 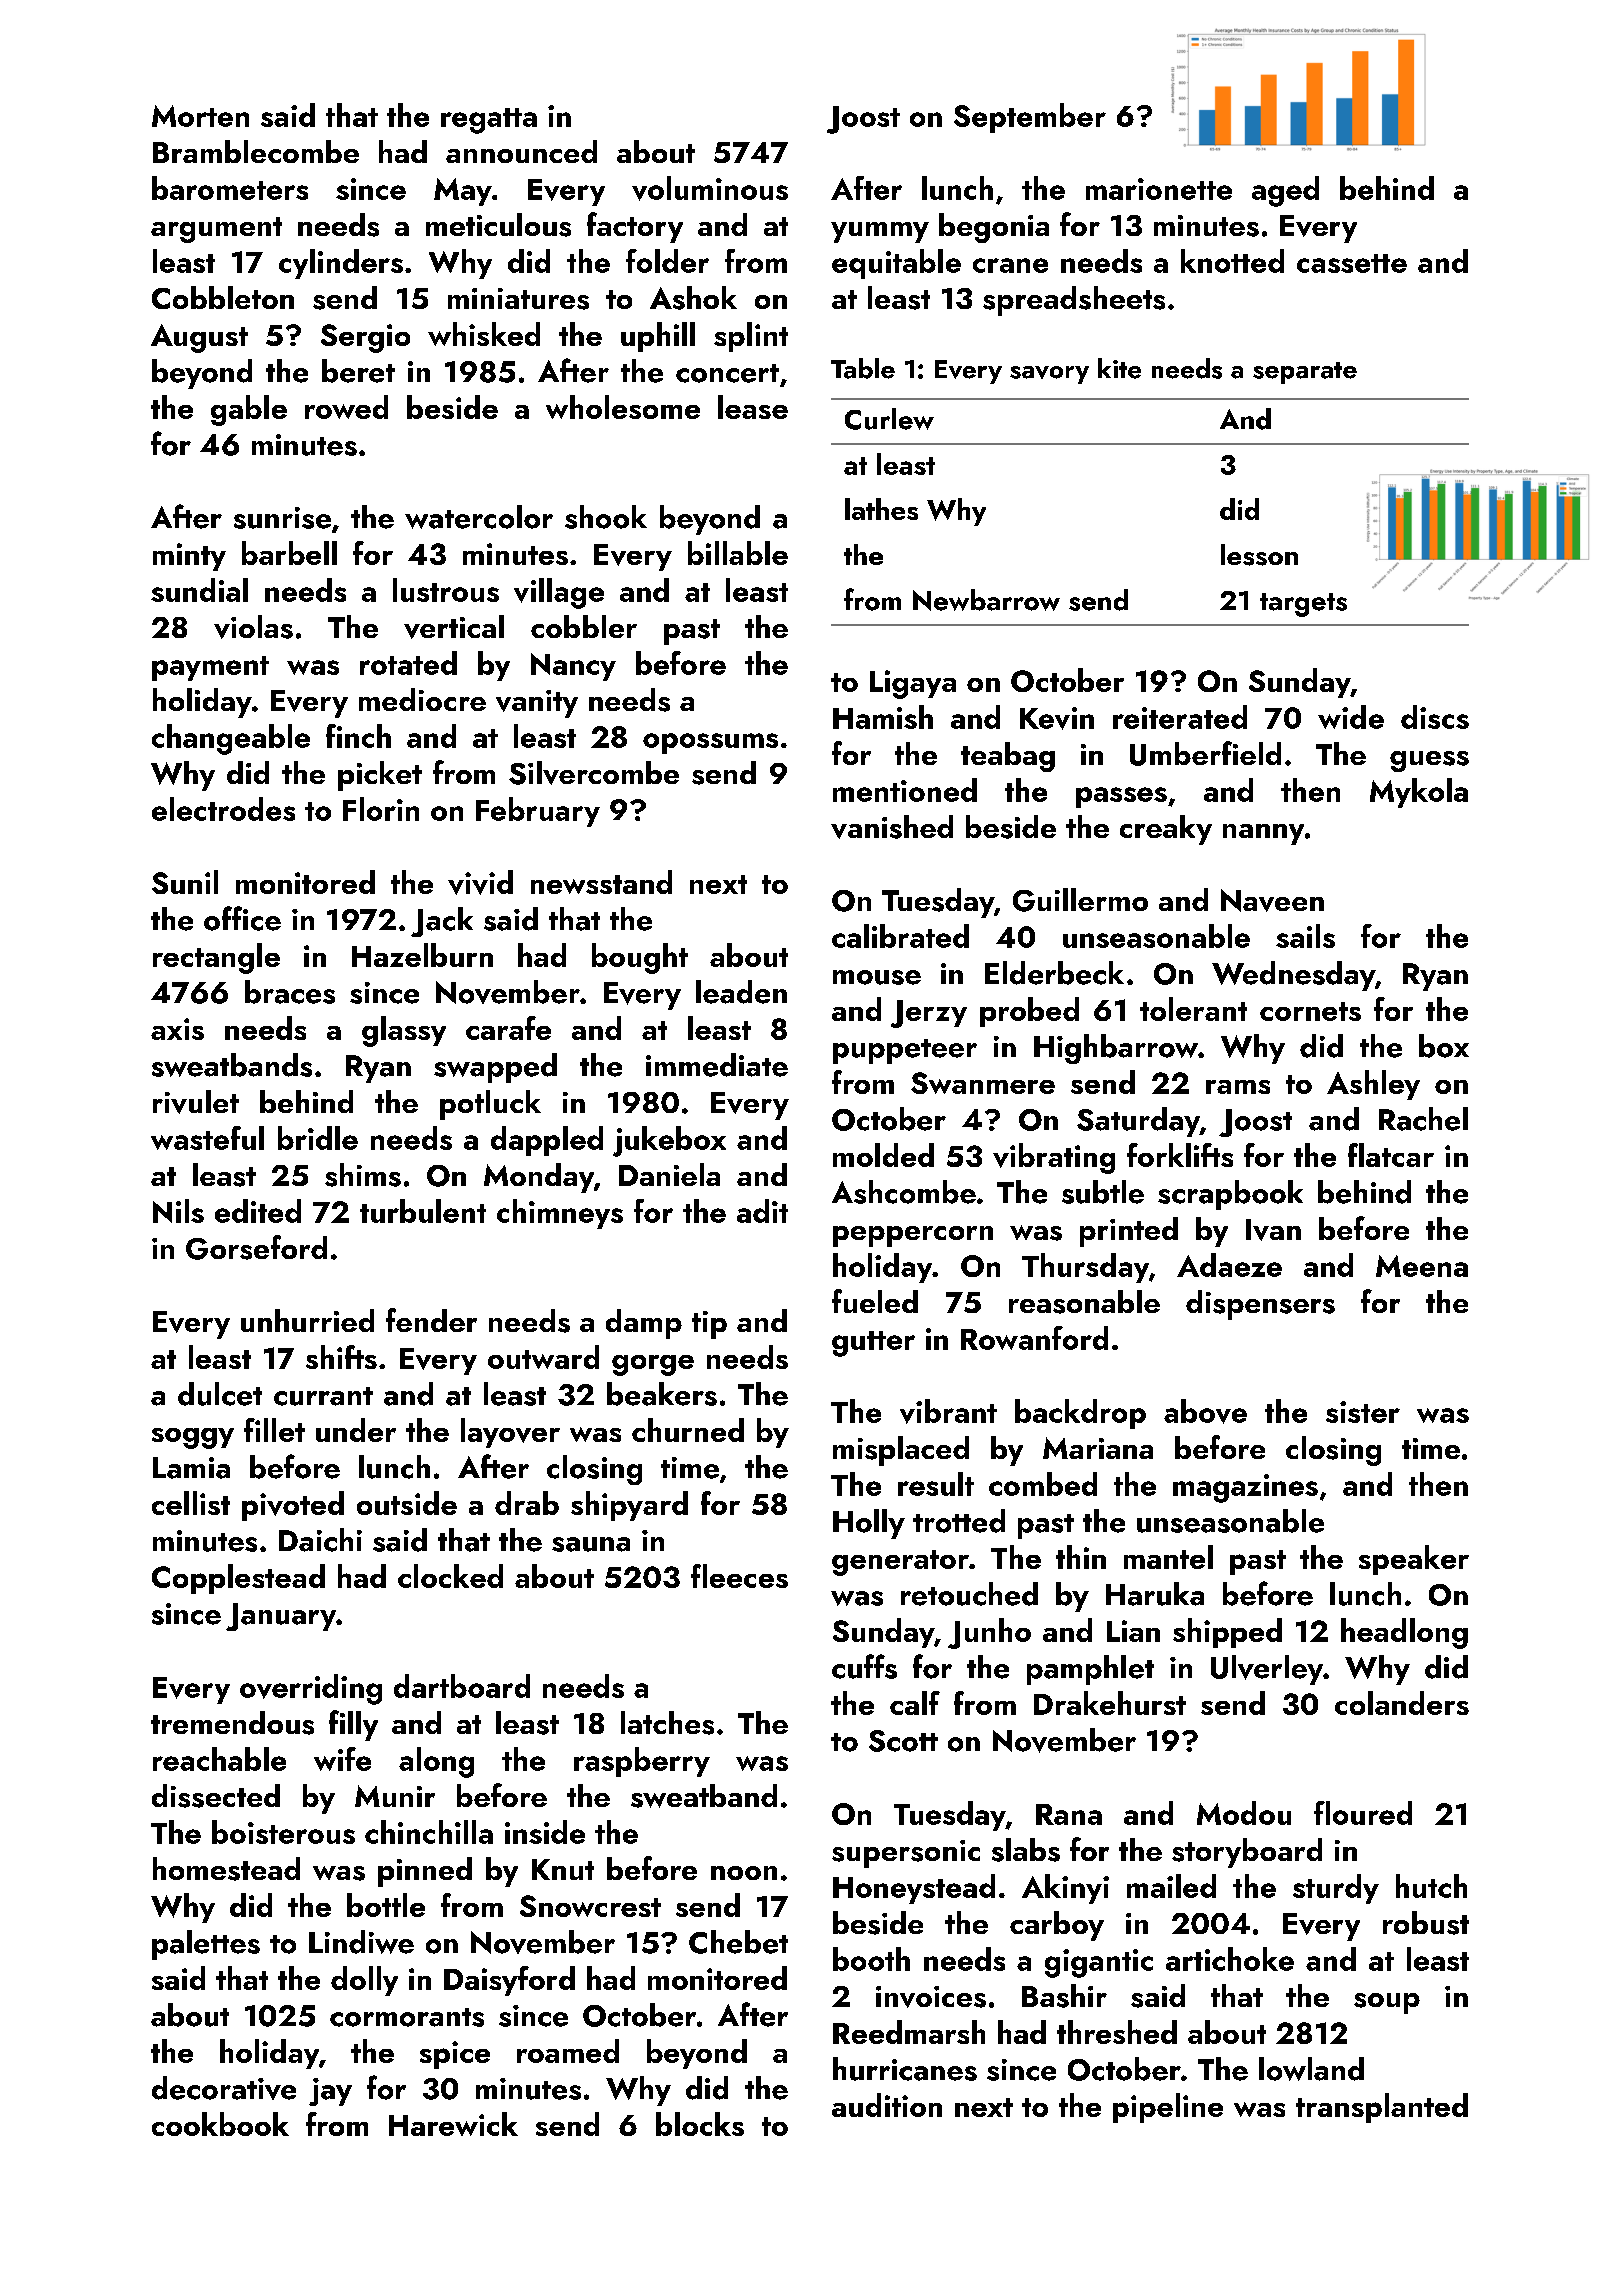 What do you see at coordinates (346, 407) in the image?
I see `rowed` at bounding box center [346, 407].
